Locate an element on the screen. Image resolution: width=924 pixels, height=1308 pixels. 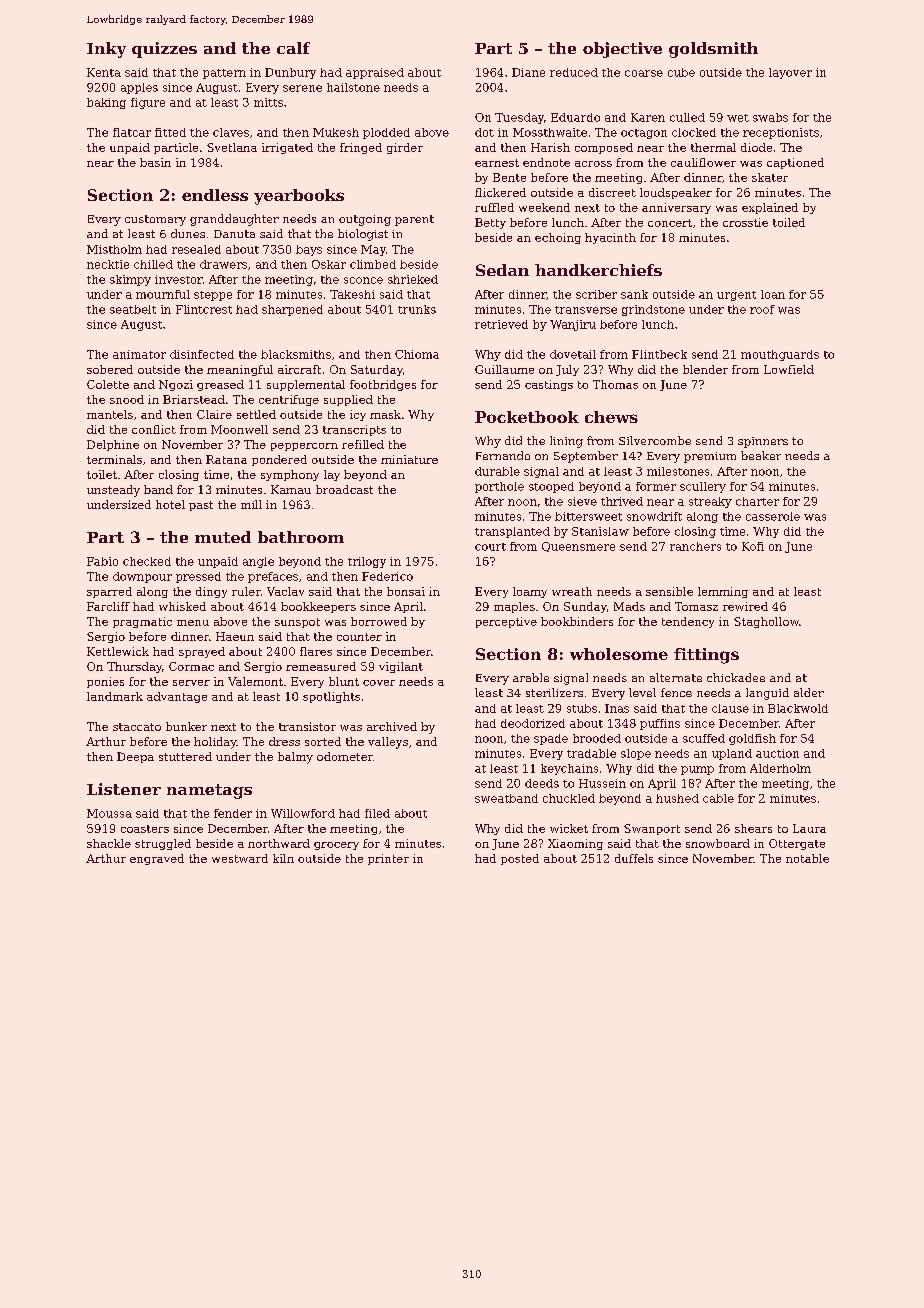
Deepa is located at coordinates (135, 757).
